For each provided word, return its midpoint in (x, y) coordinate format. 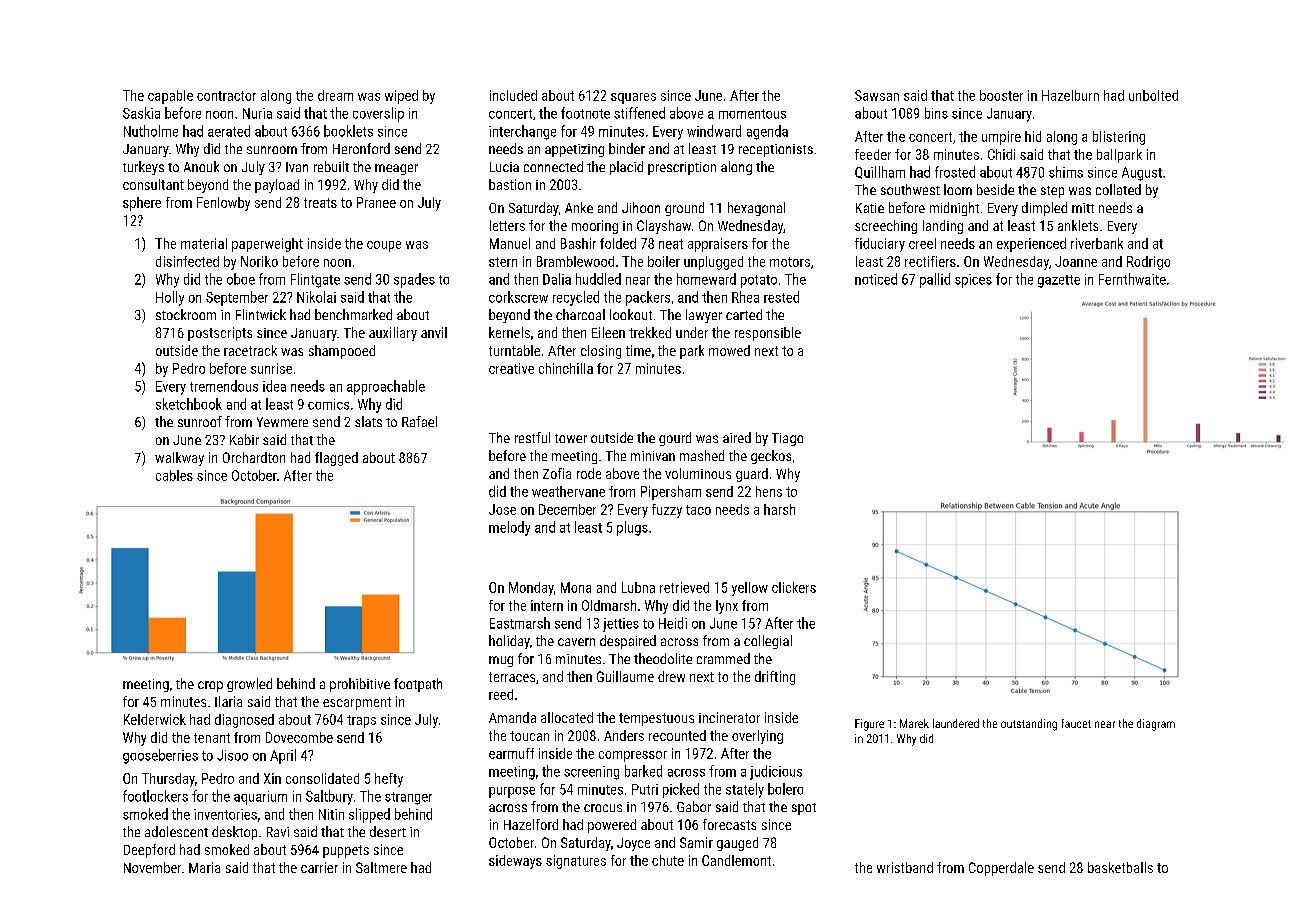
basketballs (1120, 867)
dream (335, 95)
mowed (729, 350)
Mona (576, 587)
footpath (418, 685)
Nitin (331, 814)
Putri (645, 789)
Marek (914, 723)
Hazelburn (1070, 95)
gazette (1059, 281)
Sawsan (877, 95)
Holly (170, 298)
